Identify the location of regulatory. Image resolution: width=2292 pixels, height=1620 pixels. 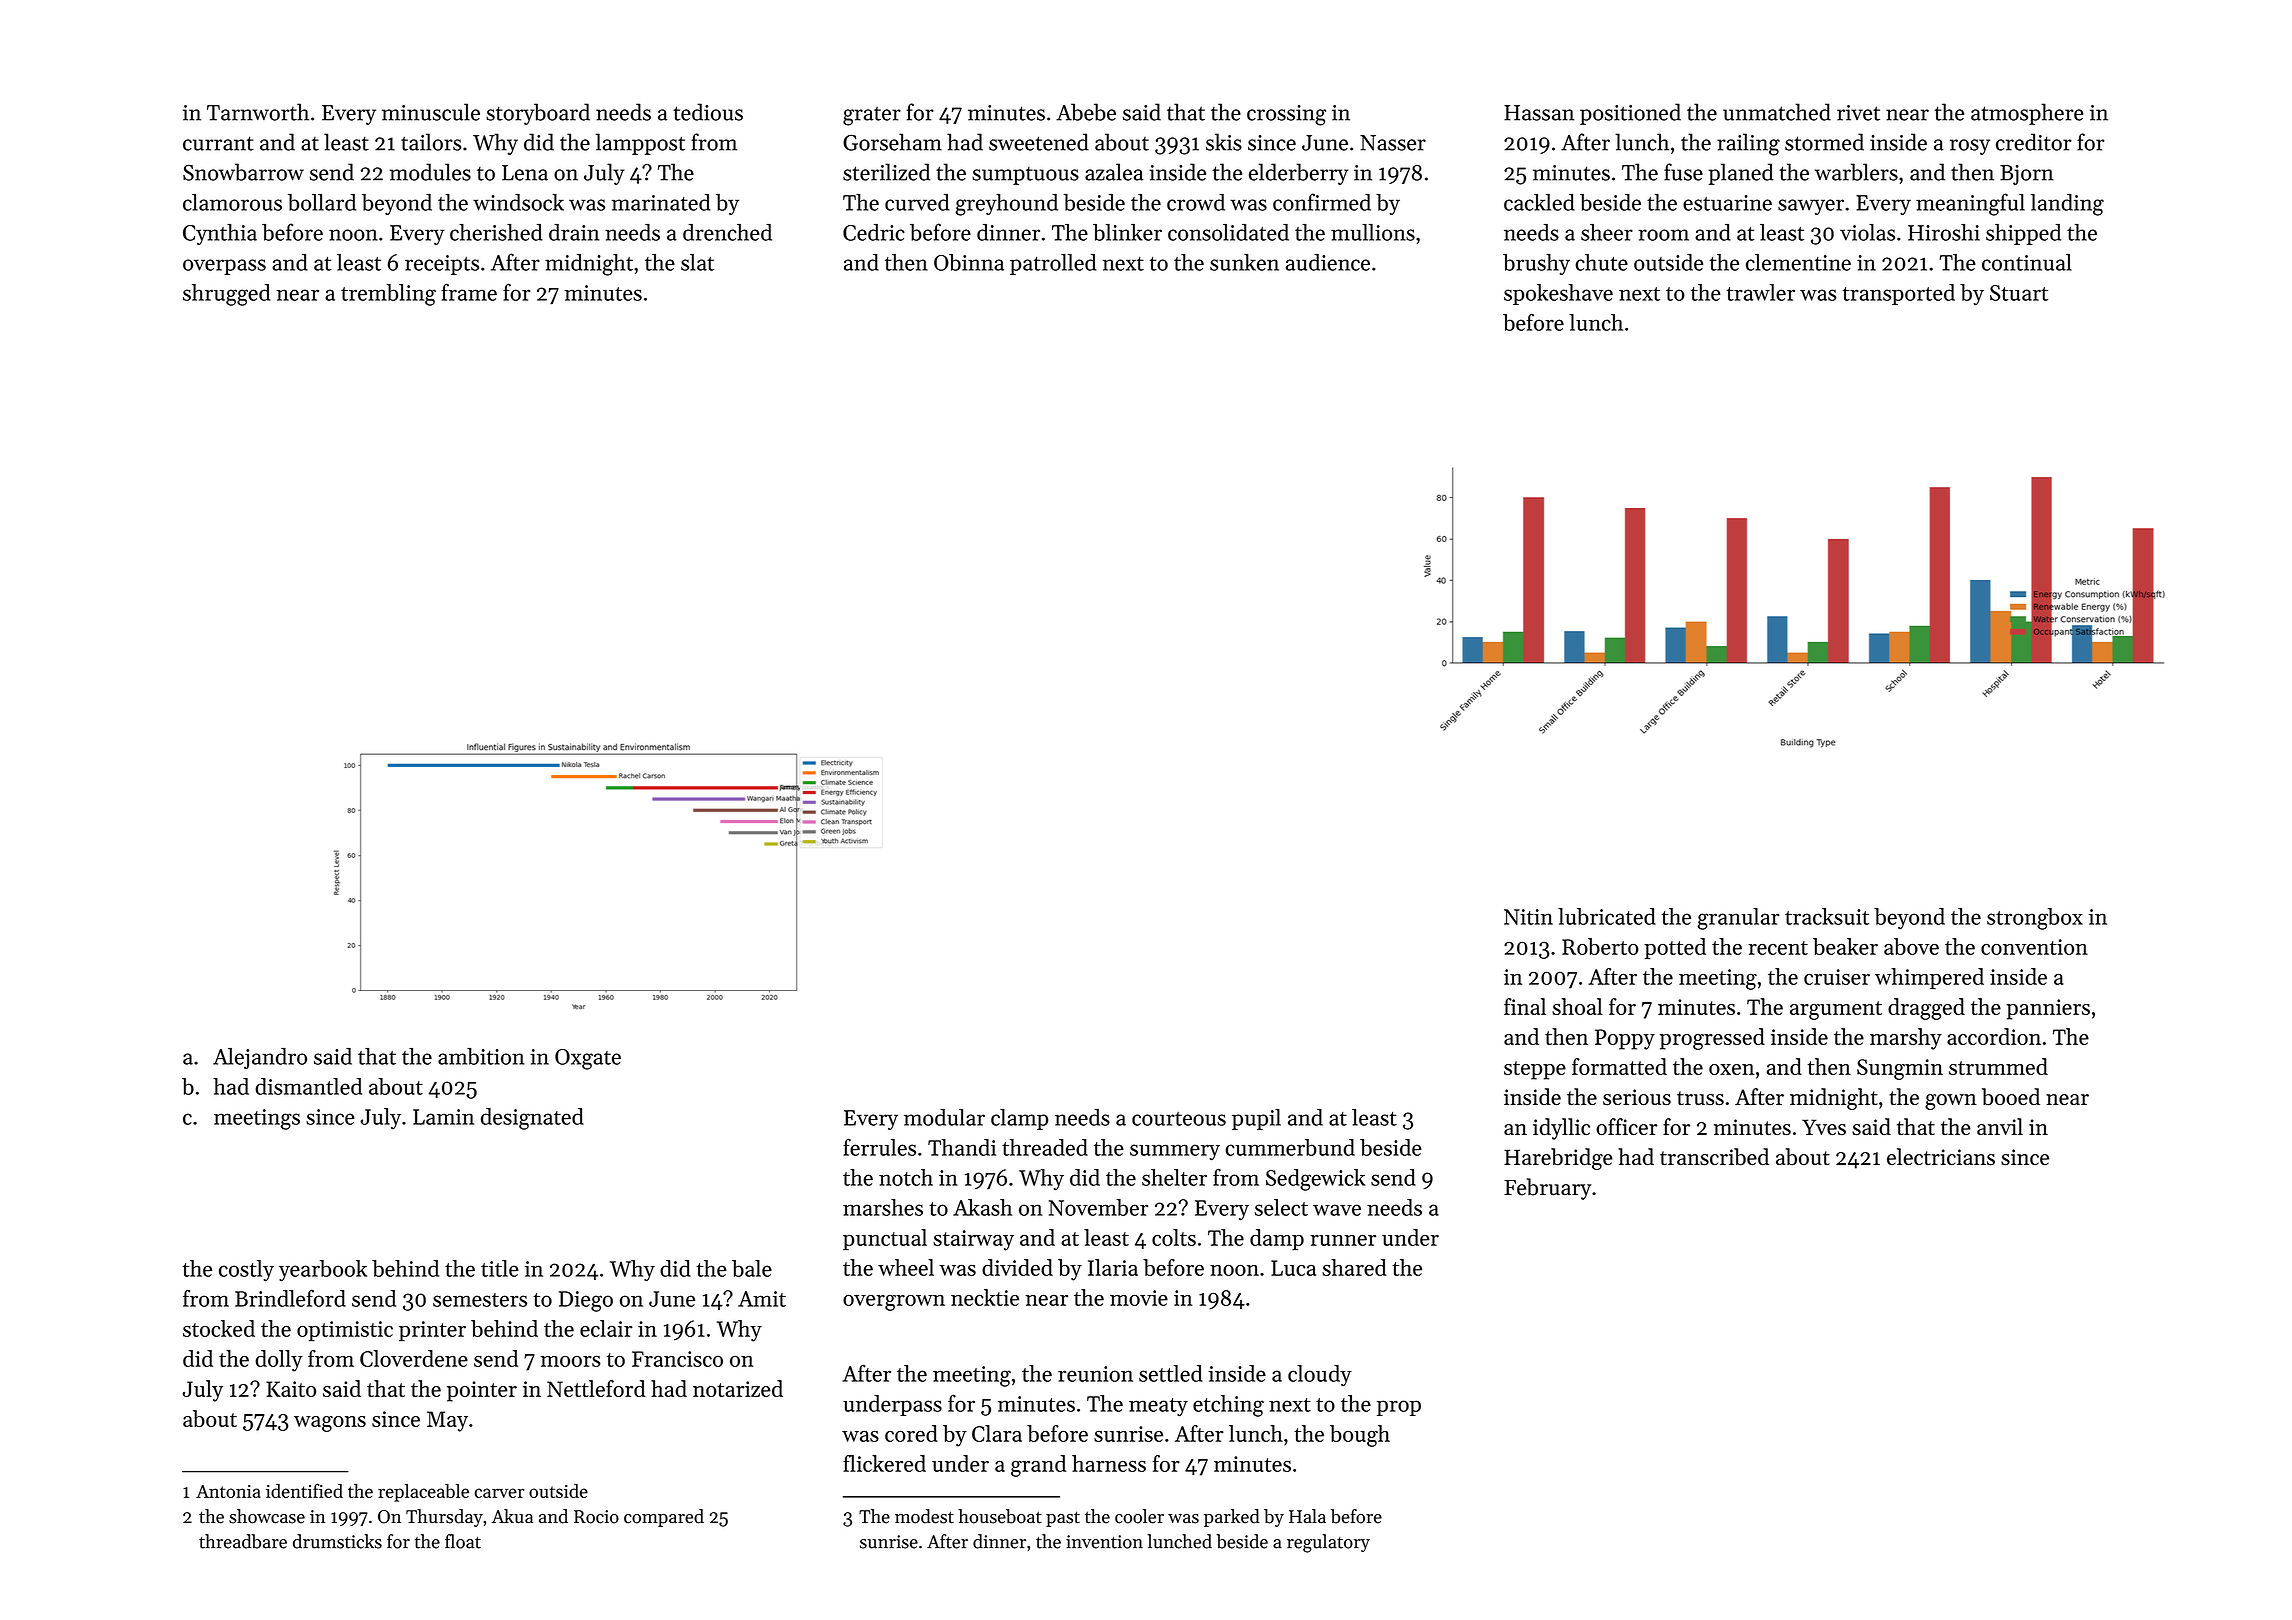
(1328, 1543).
